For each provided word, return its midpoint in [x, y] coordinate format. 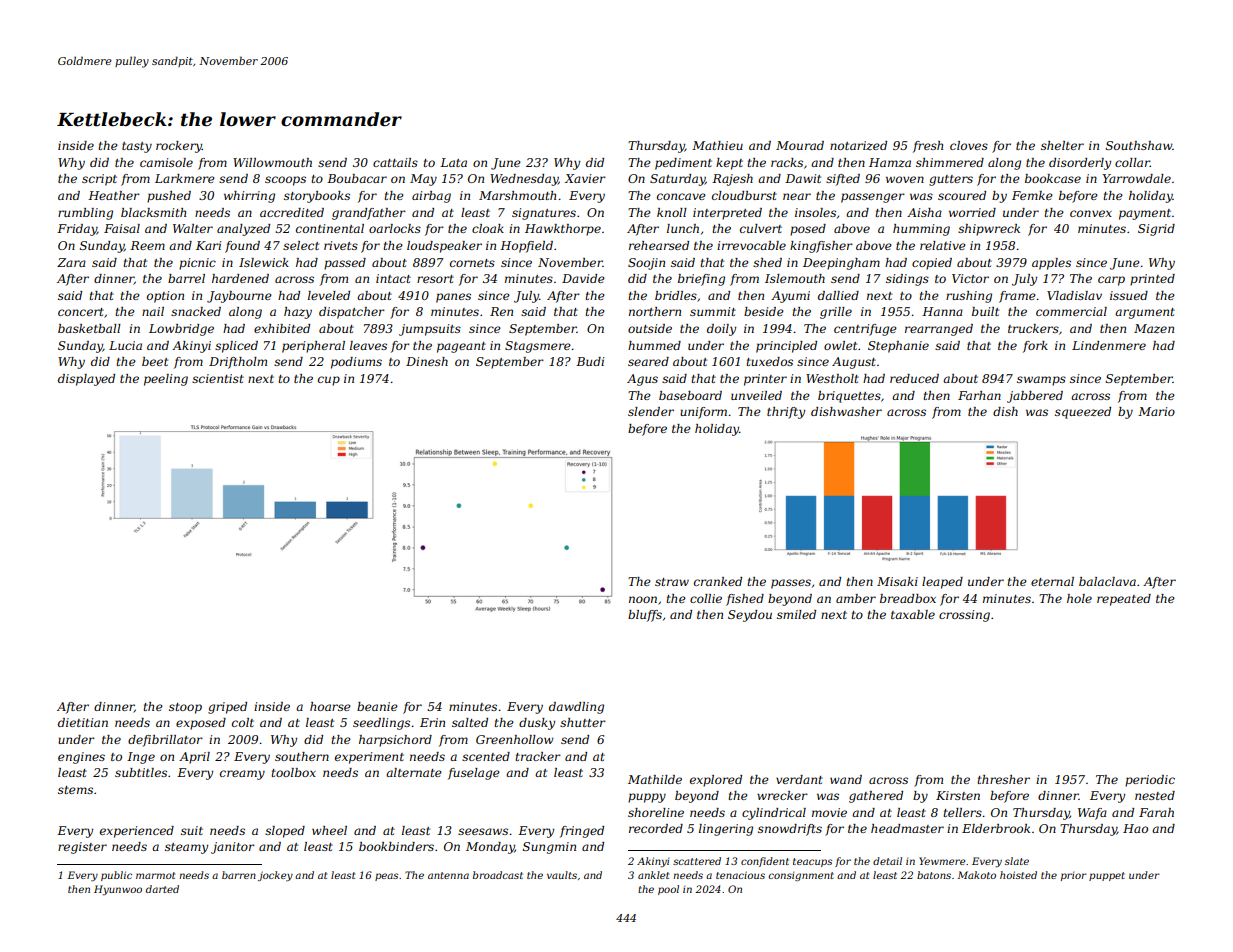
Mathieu [717, 145]
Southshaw [1139, 145]
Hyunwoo [118, 890]
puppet [1107, 876]
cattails [395, 162]
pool [668, 890]
